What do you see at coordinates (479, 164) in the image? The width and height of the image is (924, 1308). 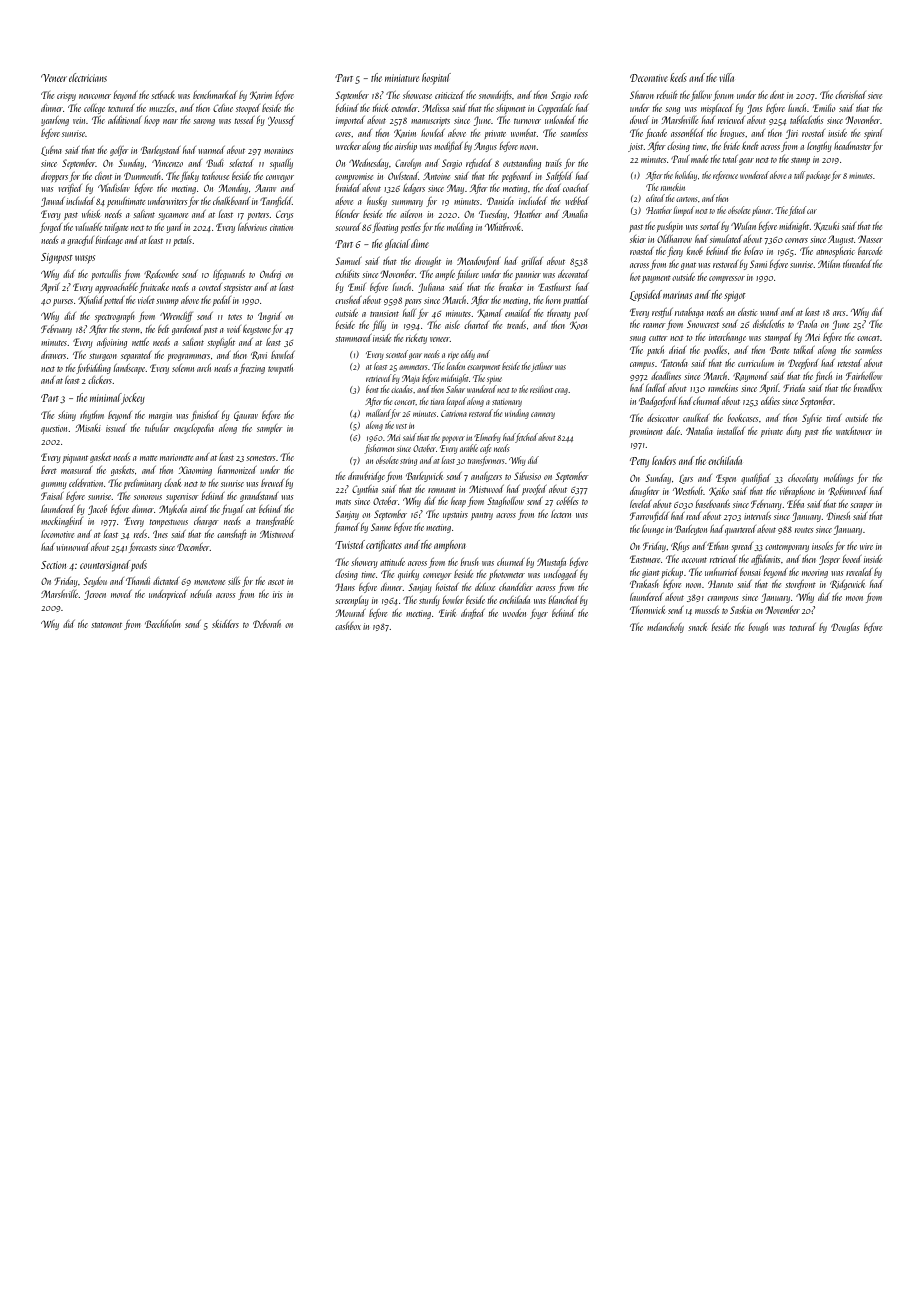 I see `refueled` at bounding box center [479, 164].
